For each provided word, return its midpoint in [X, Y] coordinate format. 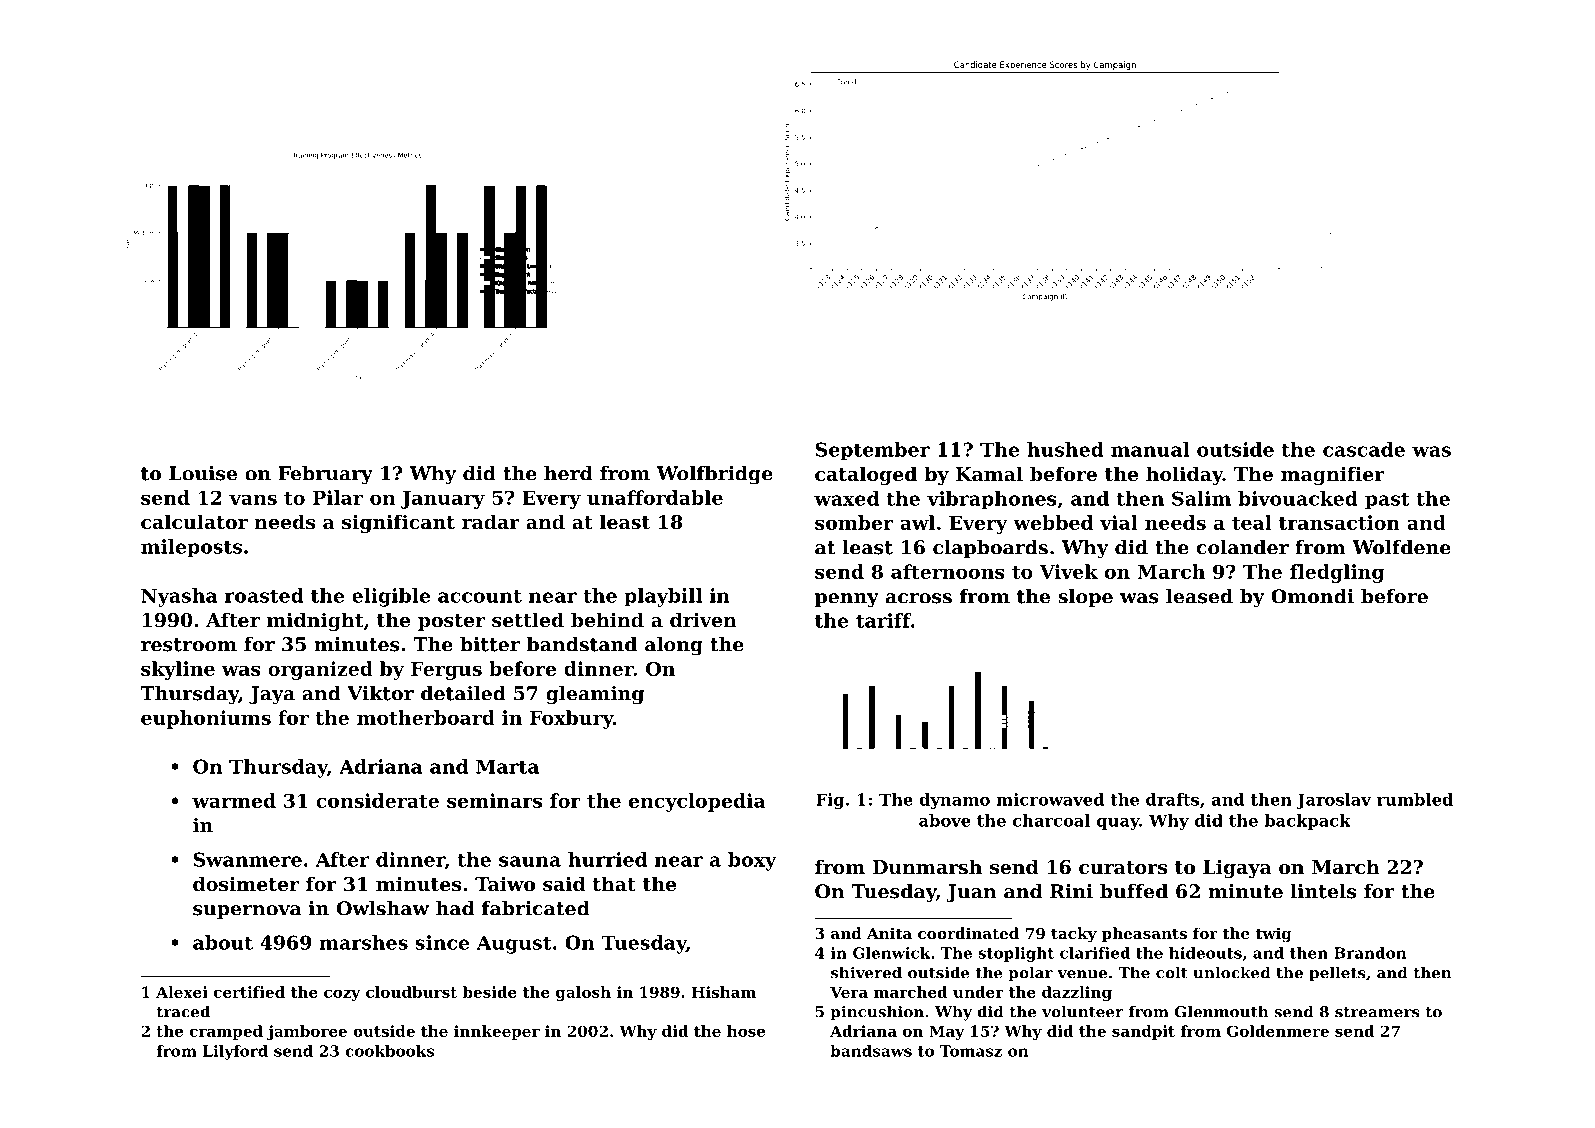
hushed [1065, 449]
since [442, 942]
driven [703, 619]
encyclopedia [697, 802]
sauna [530, 861]
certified [249, 992]
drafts [1172, 799]
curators [1123, 868]
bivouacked [1298, 498]
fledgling [1337, 573]
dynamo [954, 801]
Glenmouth [1222, 1011]
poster [451, 622]
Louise [203, 473]
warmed [234, 800]
